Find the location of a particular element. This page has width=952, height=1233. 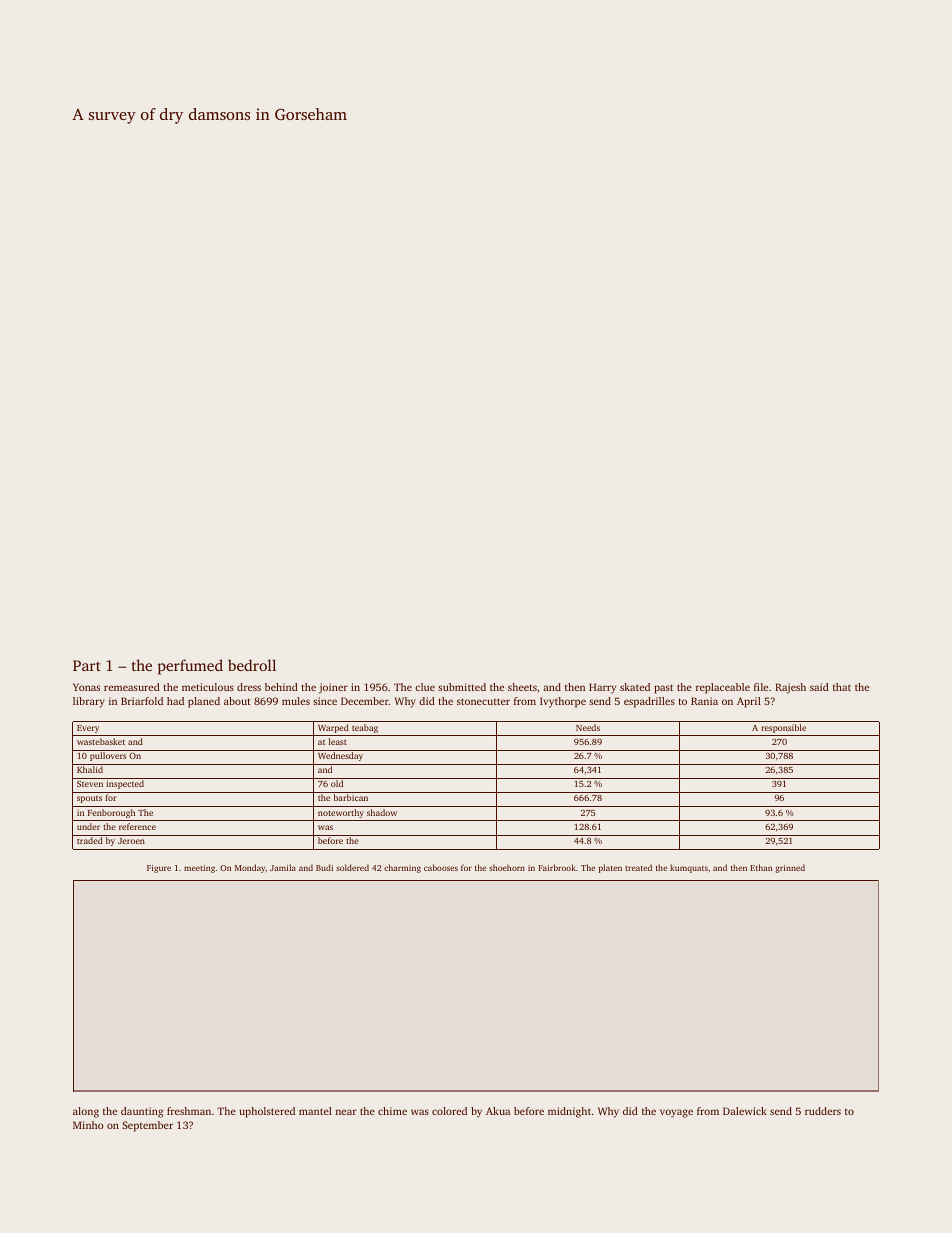

sheets is located at coordinates (522, 687).
